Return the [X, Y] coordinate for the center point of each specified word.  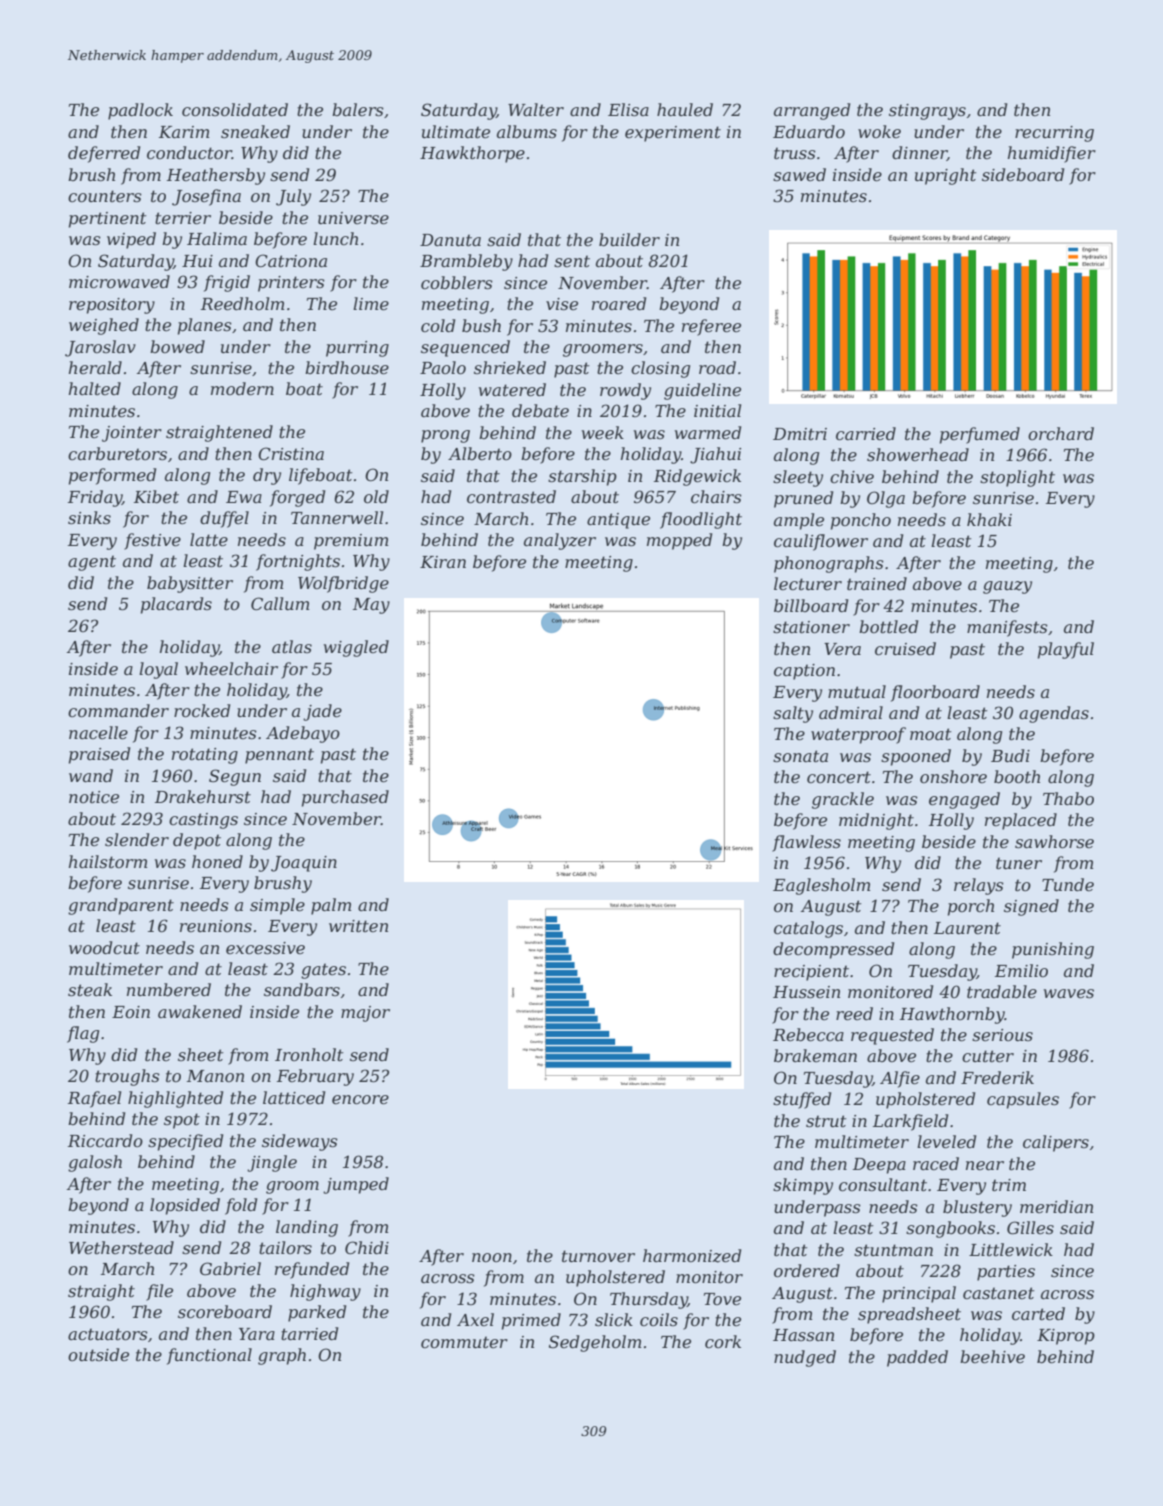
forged [297, 498]
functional [209, 1356]
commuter [464, 1342]
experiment [673, 134]
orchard [1061, 433]
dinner [919, 153]
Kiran [443, 562]
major [365, 1014]
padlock [140, 111]
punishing [1053, 950]
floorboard [935, 693]
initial [717, 410]
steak [90, 989]
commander [118, 710]
